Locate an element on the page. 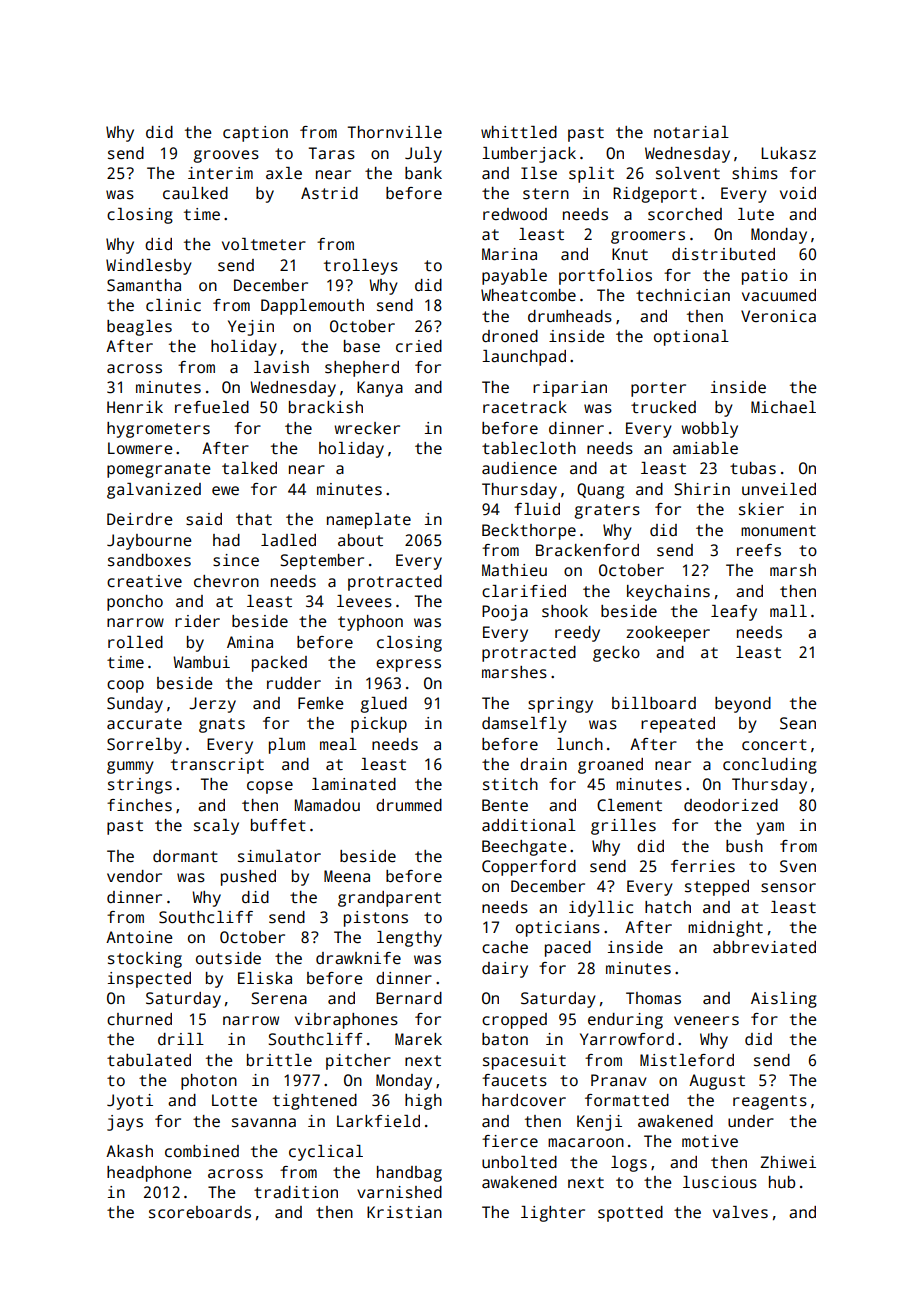  Marek is located at coordinates (418, 1039).
